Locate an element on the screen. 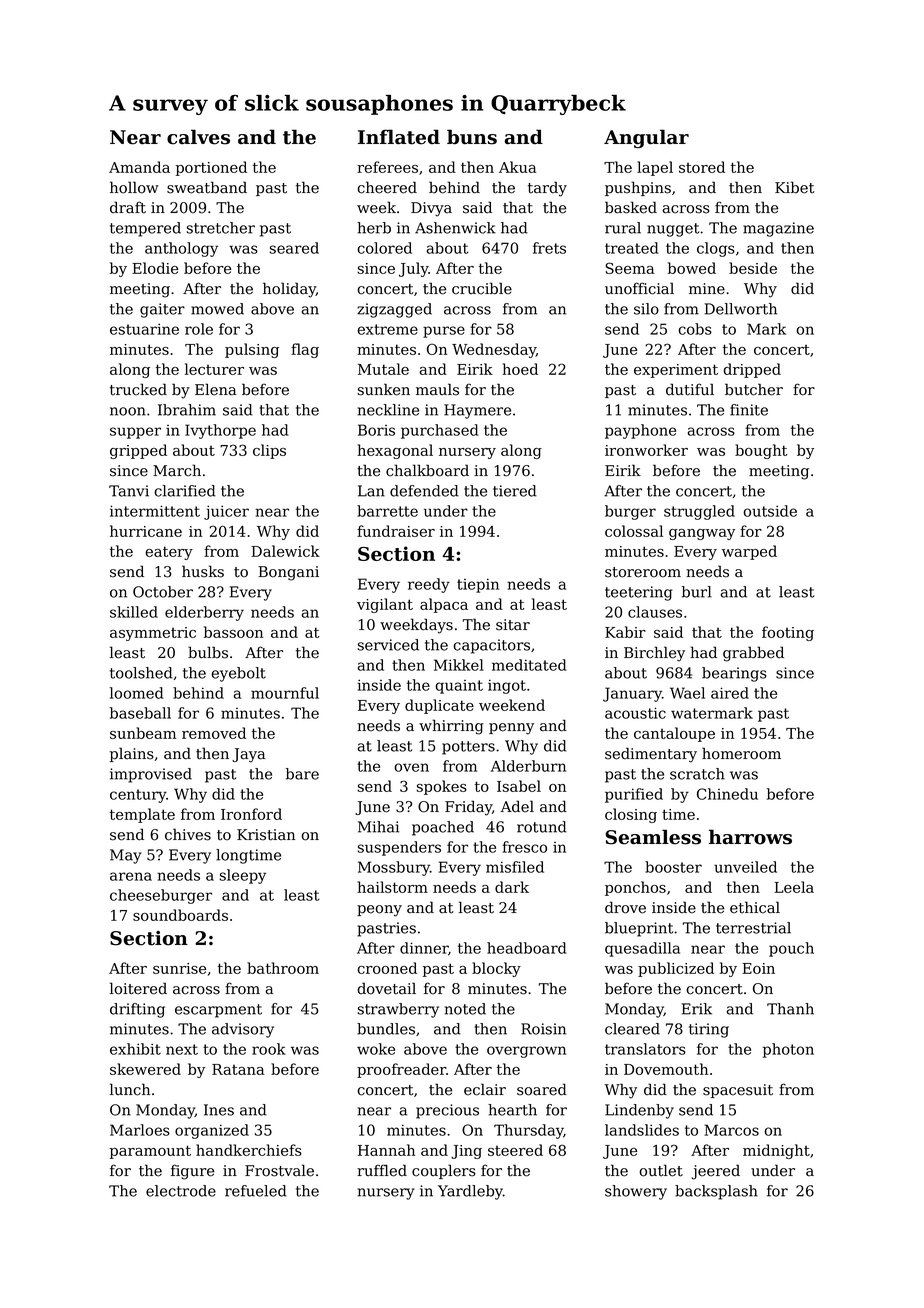 This screenshot has width=924, height=1308. flag is located at coordinates (305, 350).
